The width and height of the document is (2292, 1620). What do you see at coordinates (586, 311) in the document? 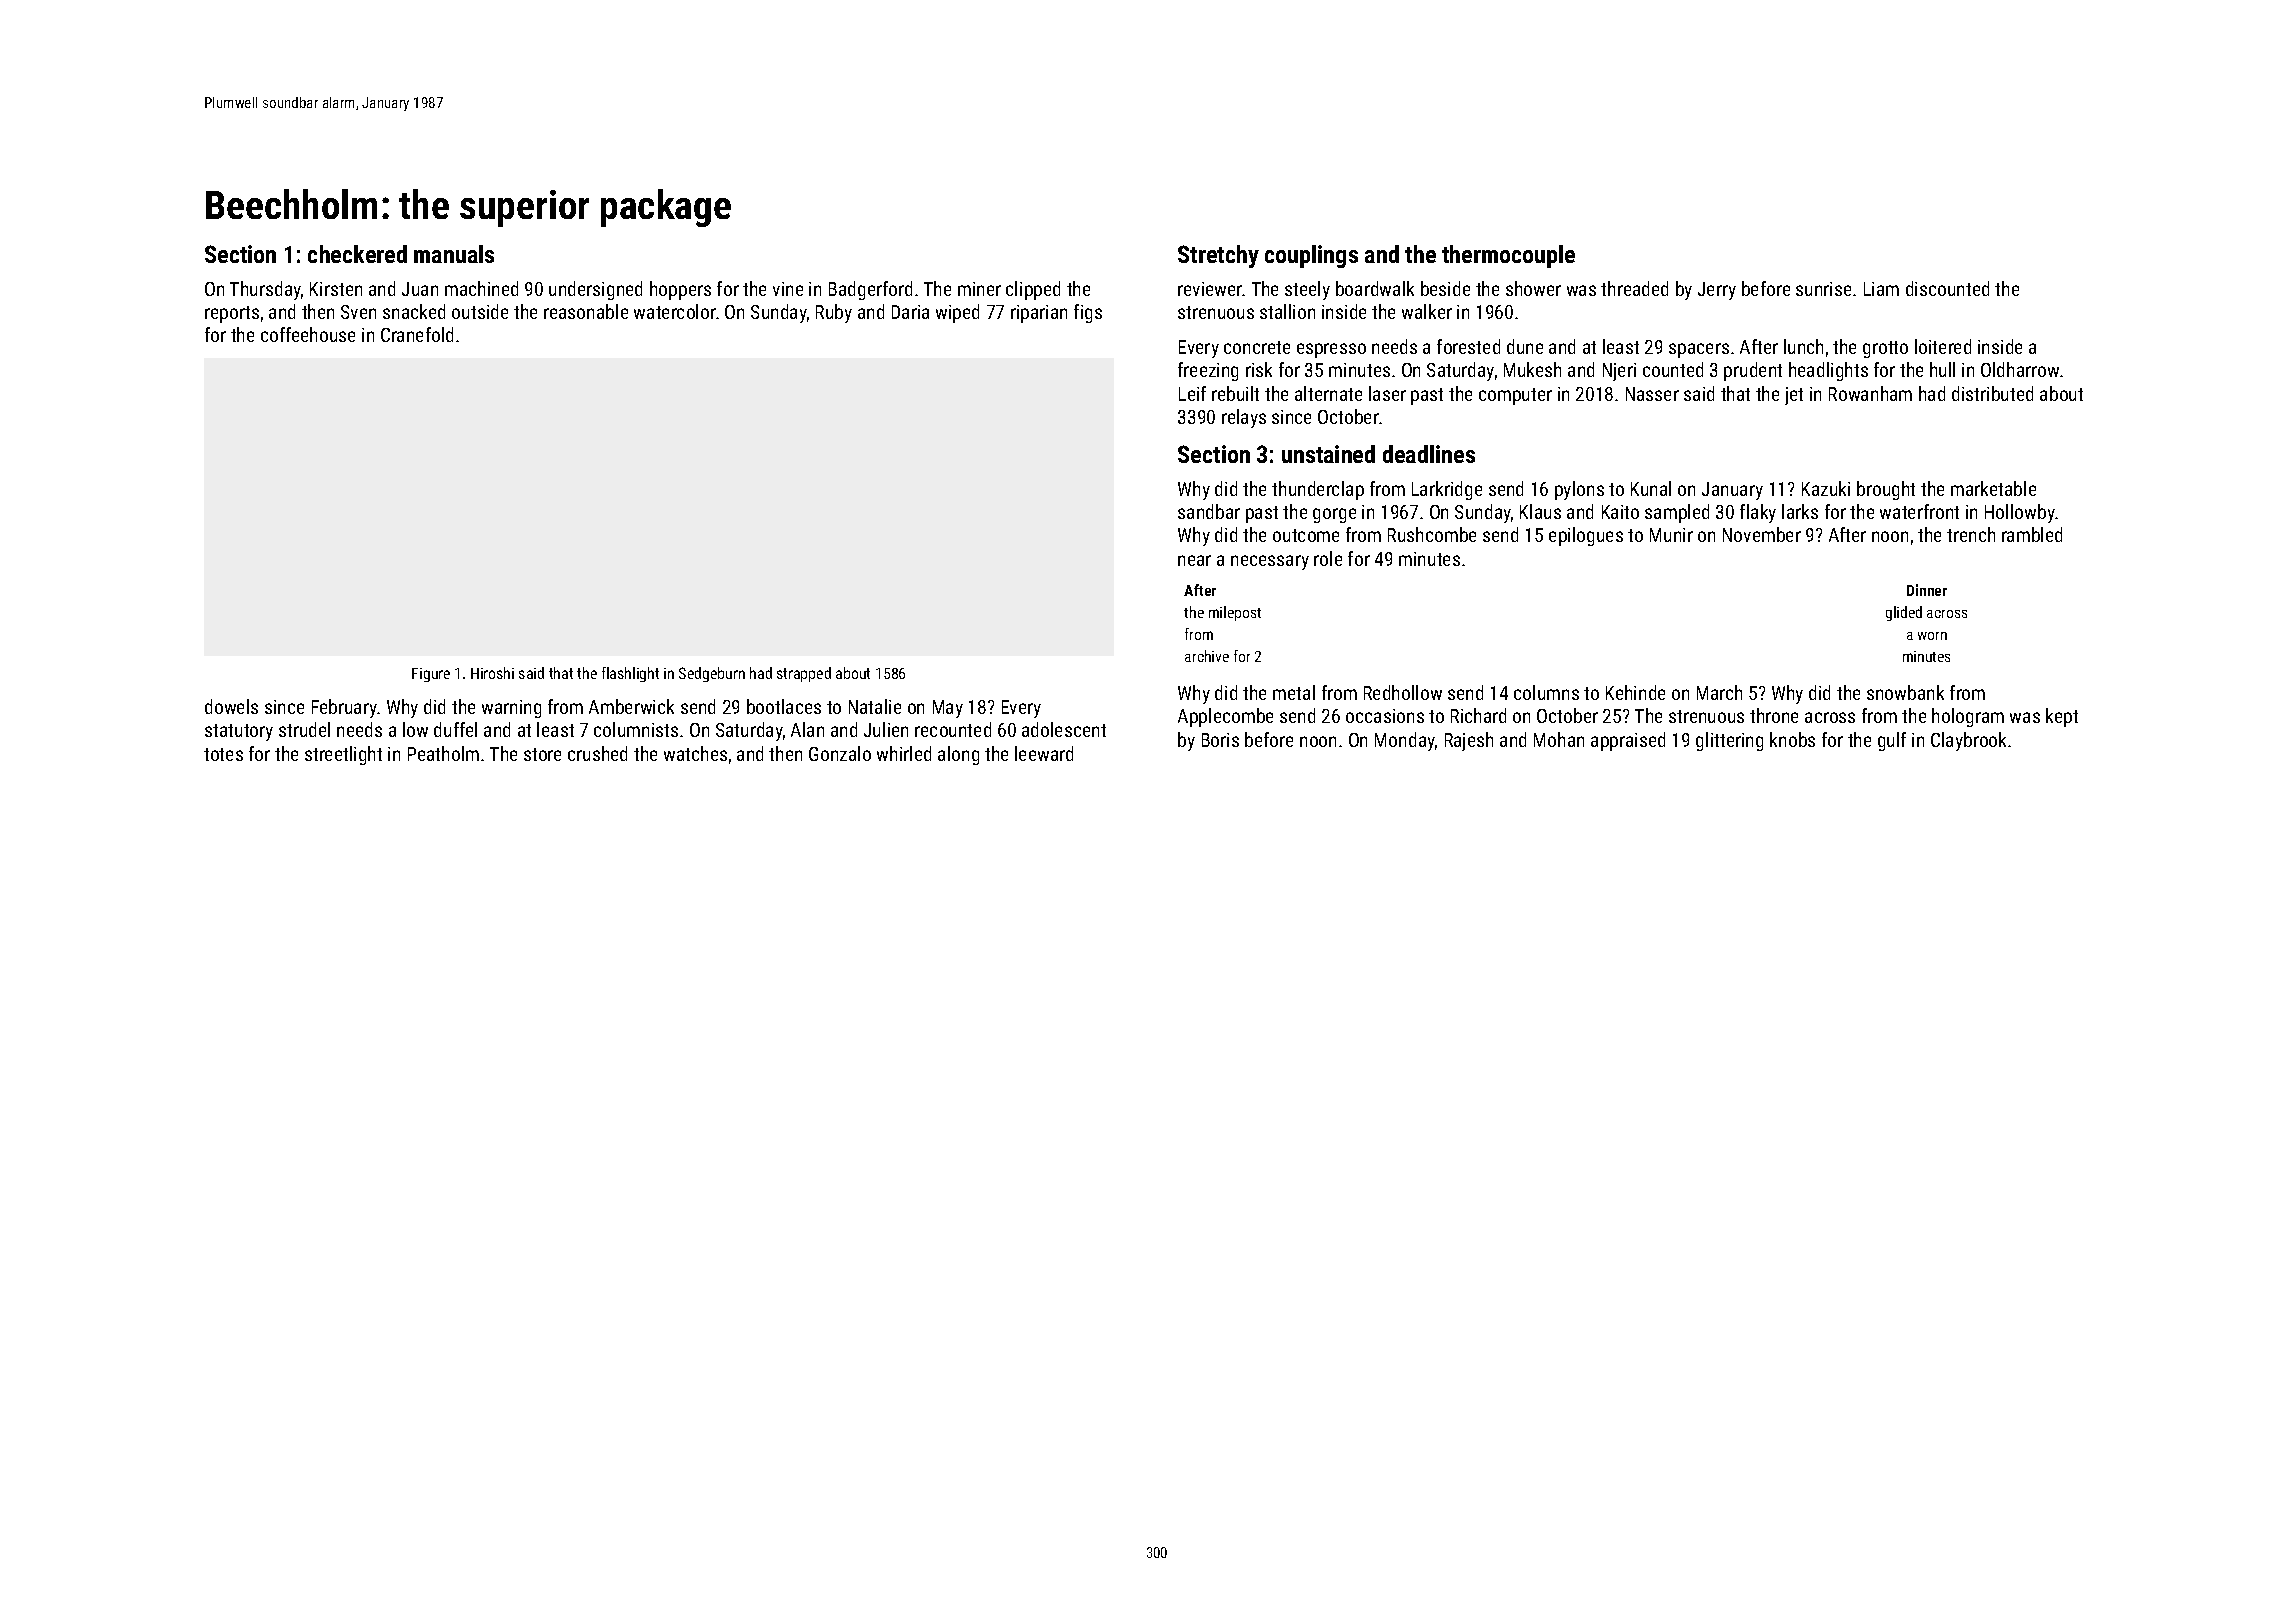
I see `reasonable` at bounding box center [586, 311].
